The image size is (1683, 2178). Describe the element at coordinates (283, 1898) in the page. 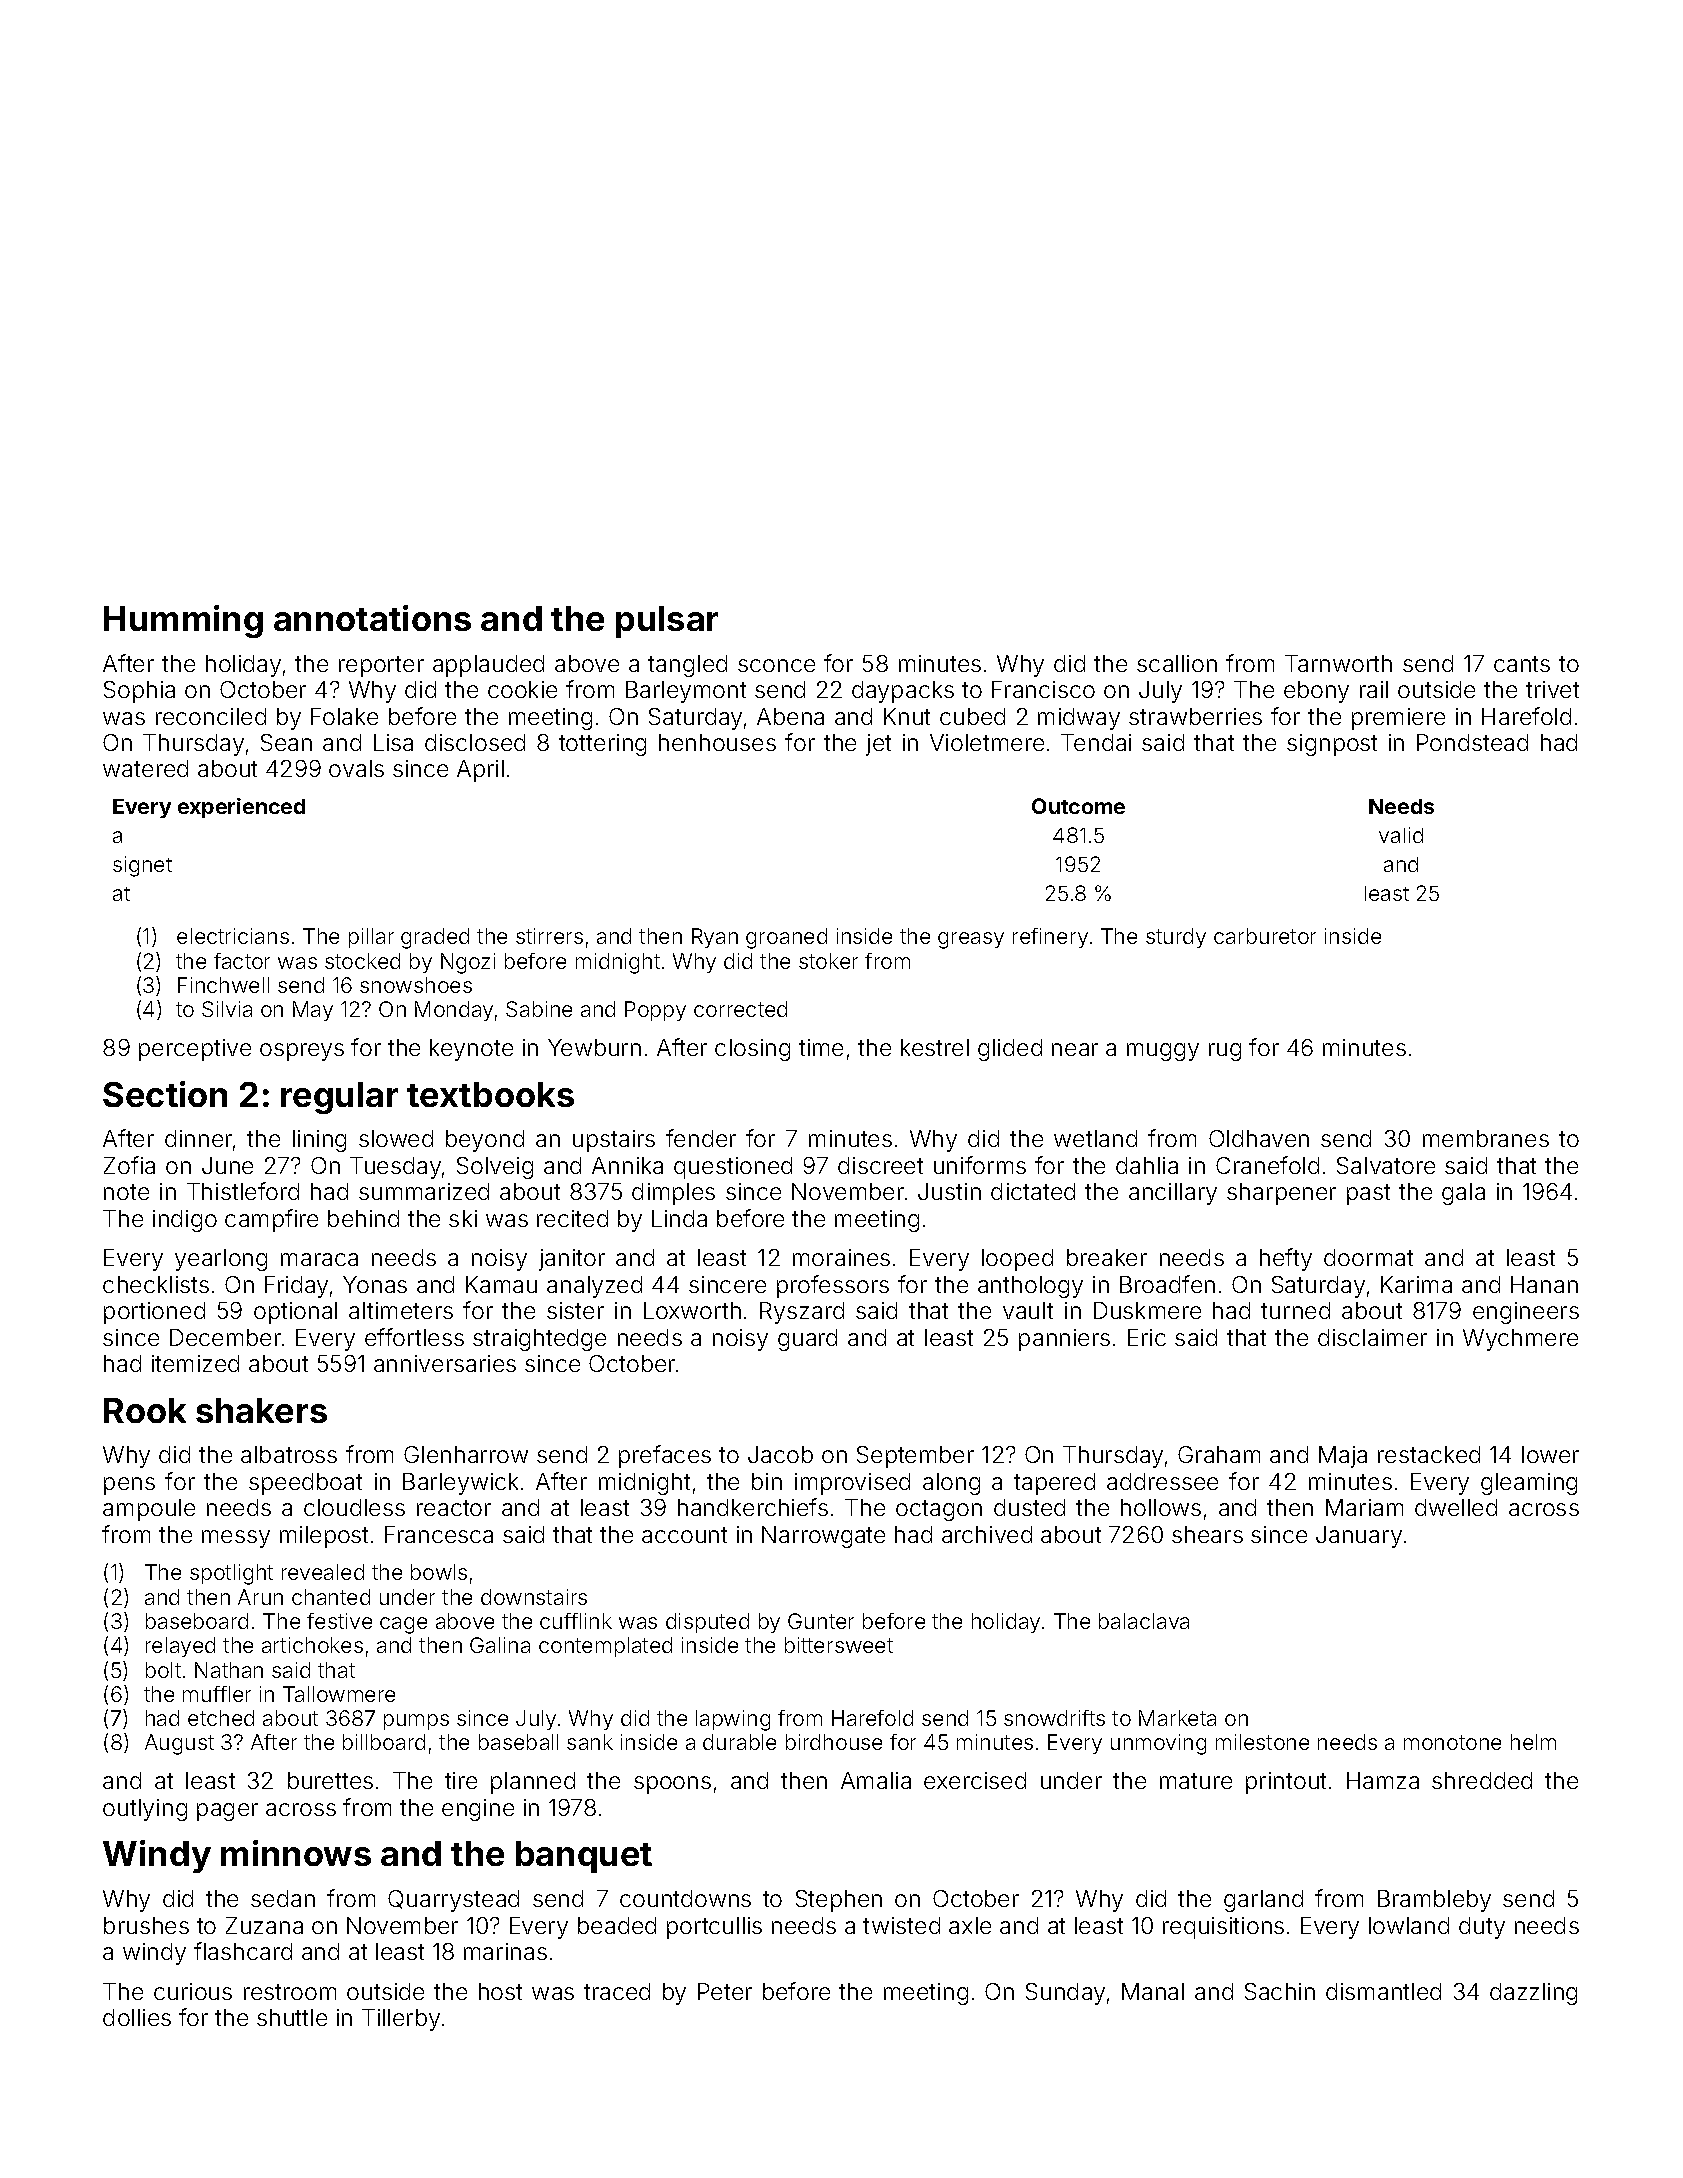

I see `sedan` at that location.
